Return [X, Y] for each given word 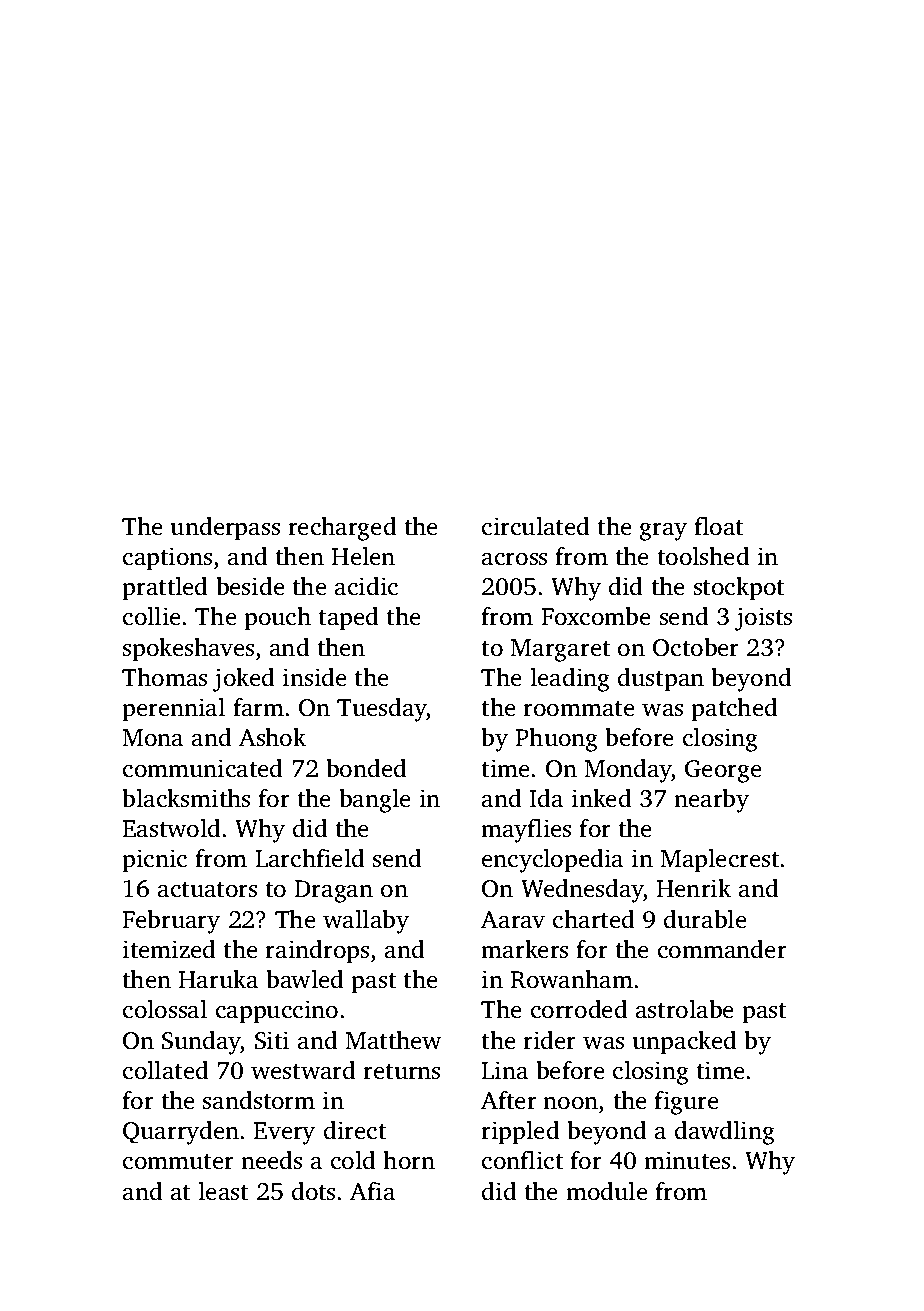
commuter [178, 1162]
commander [722, 949]
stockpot [739, 589]
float [718, 526]
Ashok [272, 737]
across [514, 559]
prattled [165, 589]
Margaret [560, 650]
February [171, 922]
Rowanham [572, 979]
